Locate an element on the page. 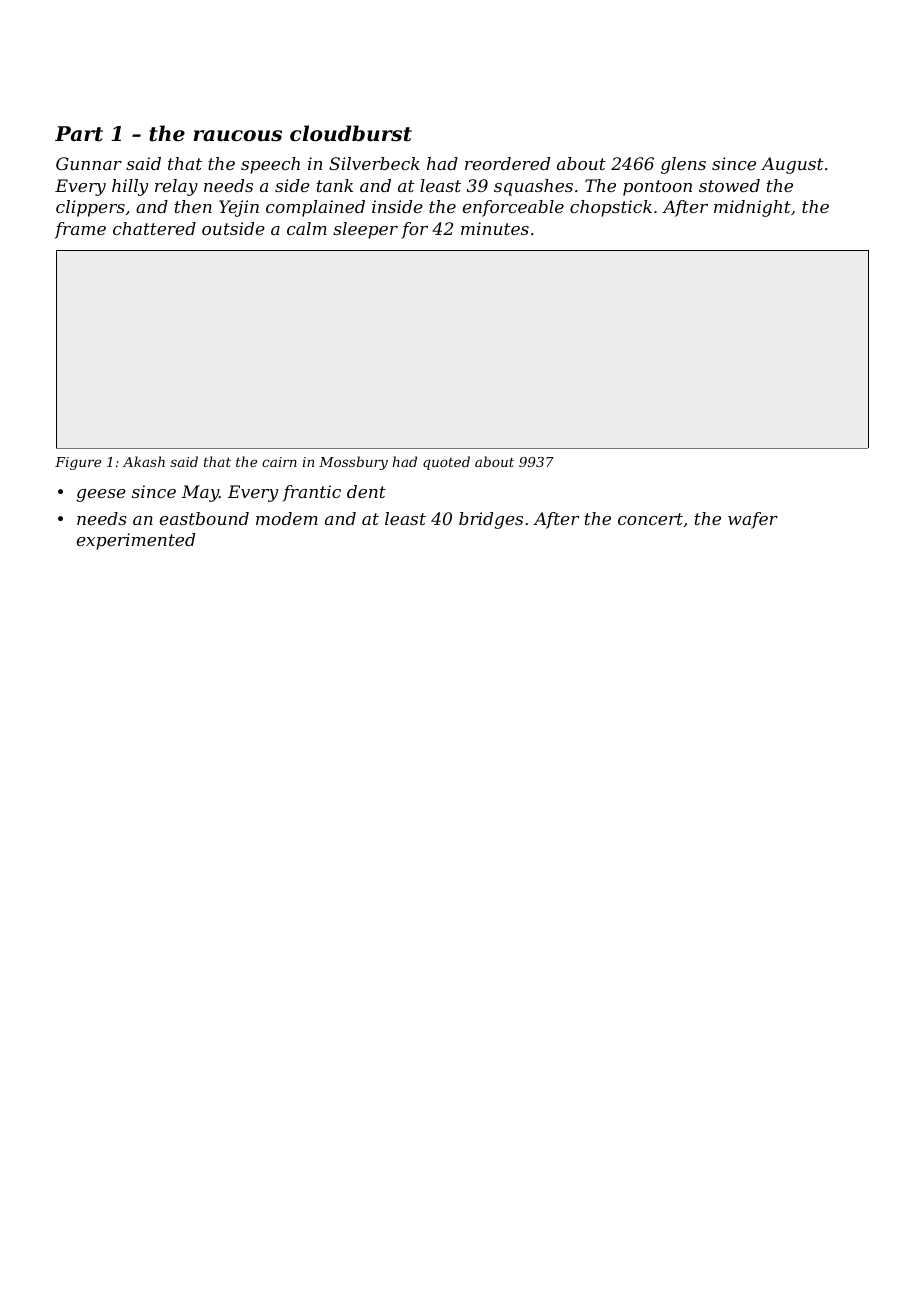 Image resolution: width=924 pixels, height=1314 pixels. sleeper is located at coordinates (365, 230).
